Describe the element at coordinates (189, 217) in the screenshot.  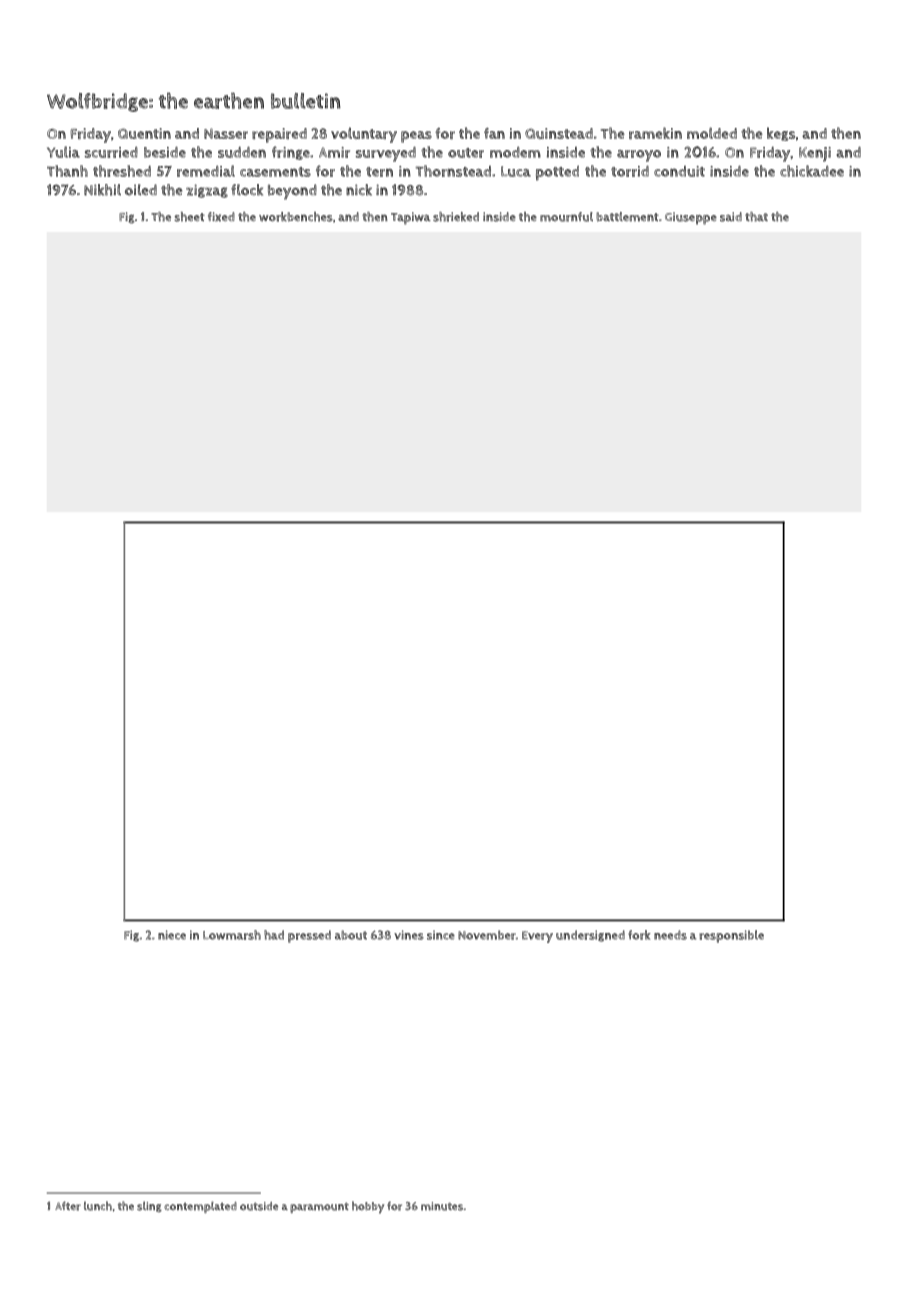
I see `sheet` at that location.
